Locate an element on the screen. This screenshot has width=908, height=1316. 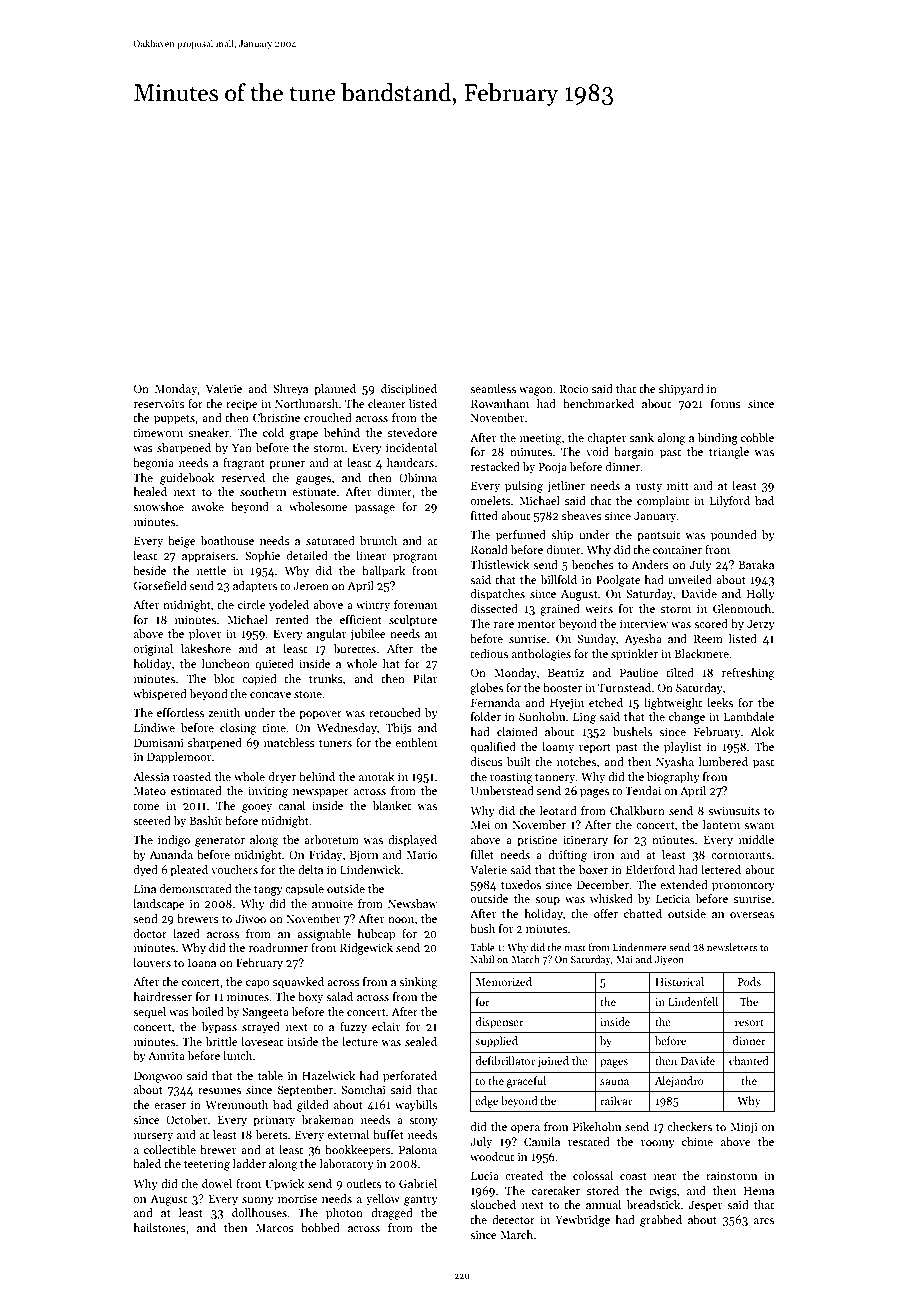
ballpark is located at coordinates (383, 572).
